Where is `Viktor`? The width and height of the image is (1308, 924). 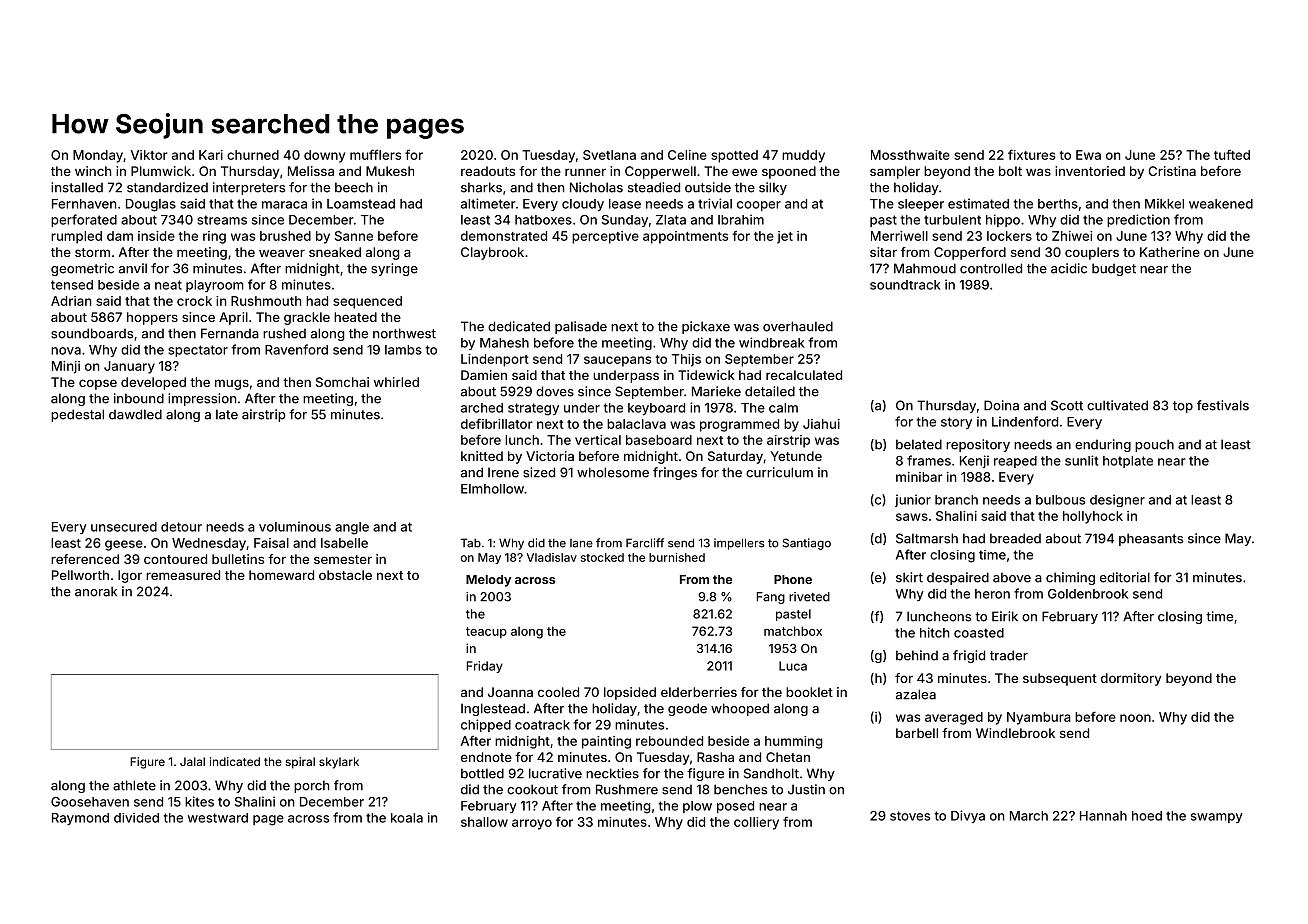 Viktor is located at coordinates (149, 155).
